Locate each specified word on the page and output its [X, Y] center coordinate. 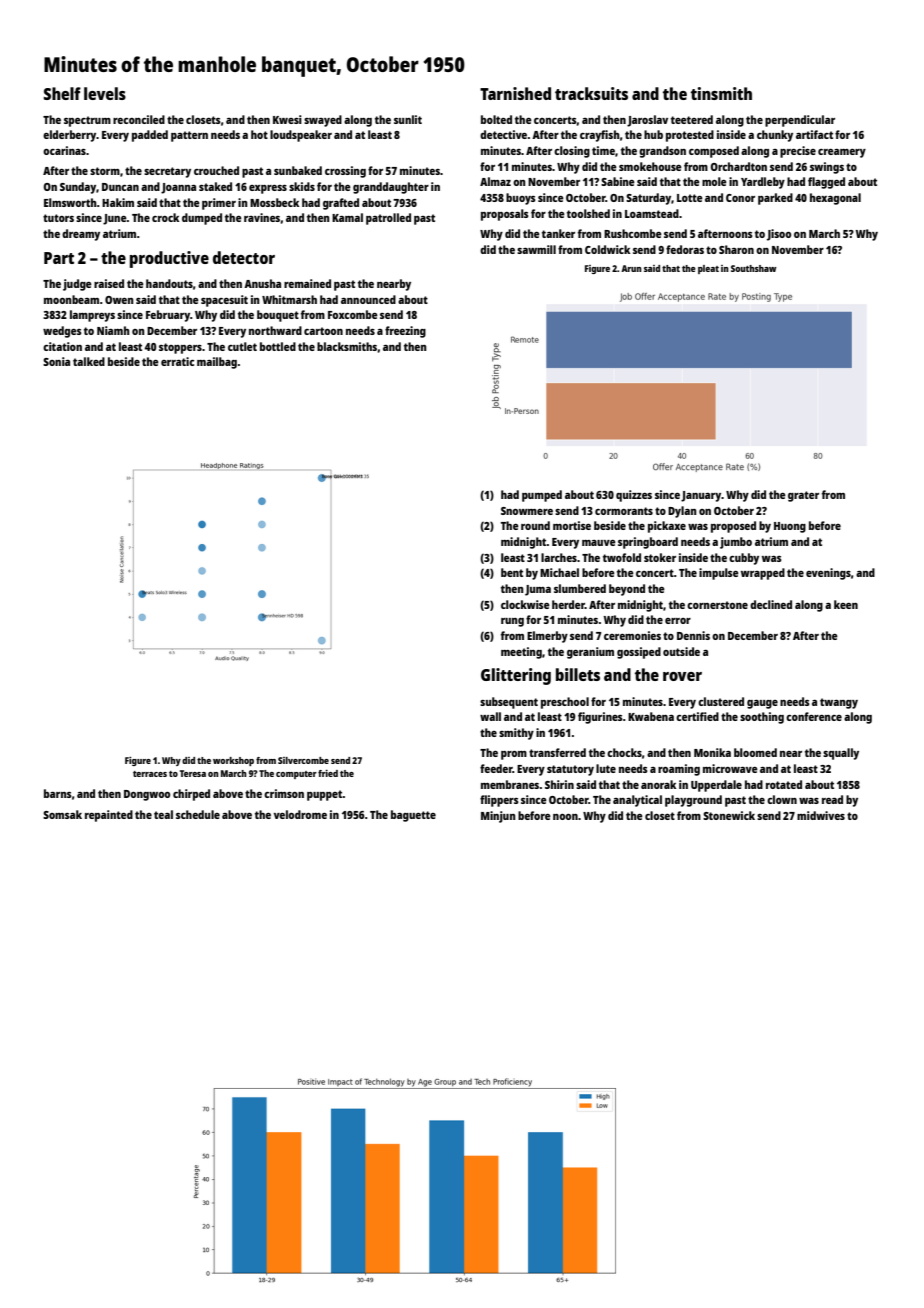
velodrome [300, 814]
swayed [323, 121]
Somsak [62, 814]
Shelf [62, 93]
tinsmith [721, 93]
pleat [708, 269]
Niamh [113, 330]
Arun [631, 268]
